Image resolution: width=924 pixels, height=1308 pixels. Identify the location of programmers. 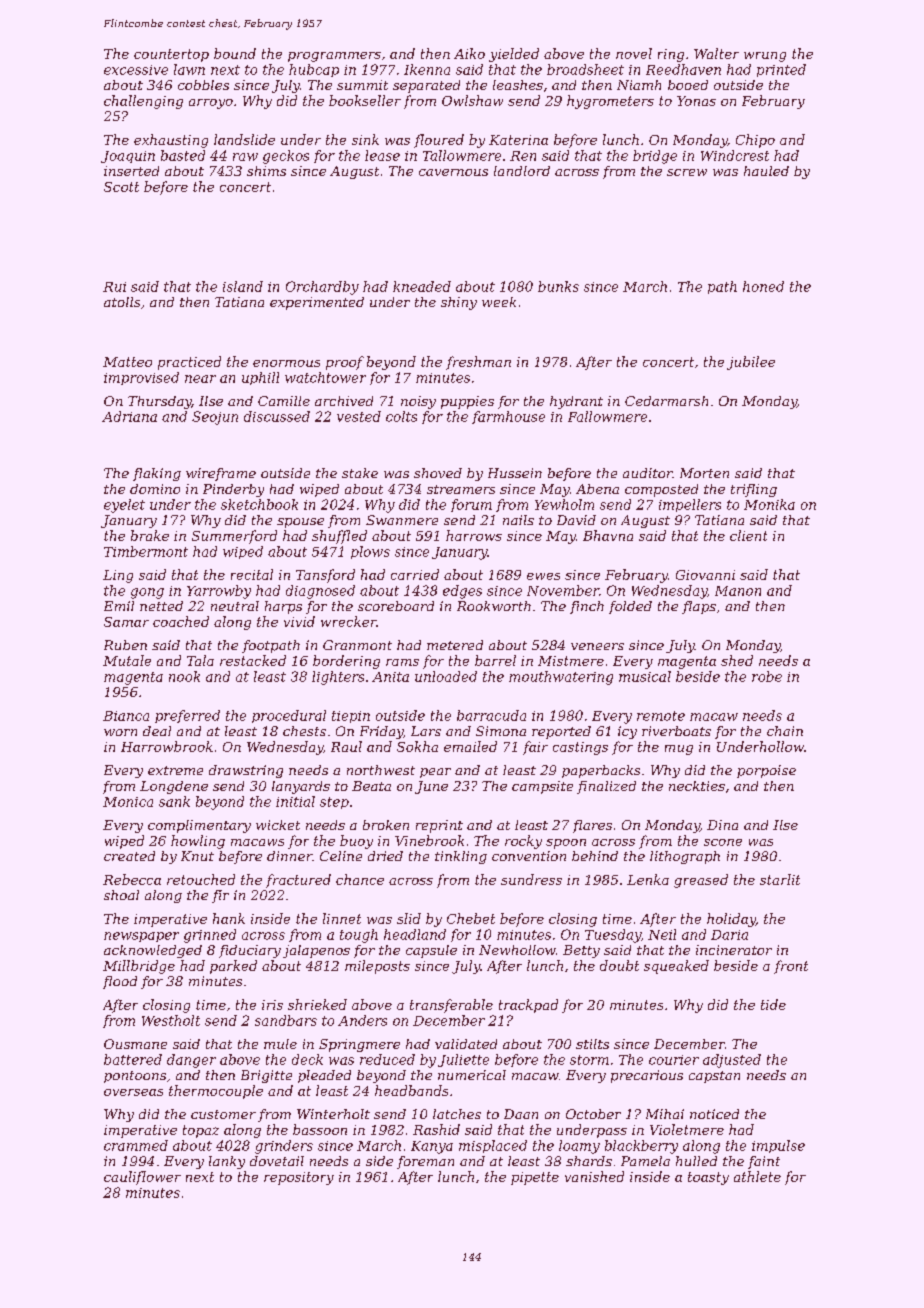
(334, 57).
